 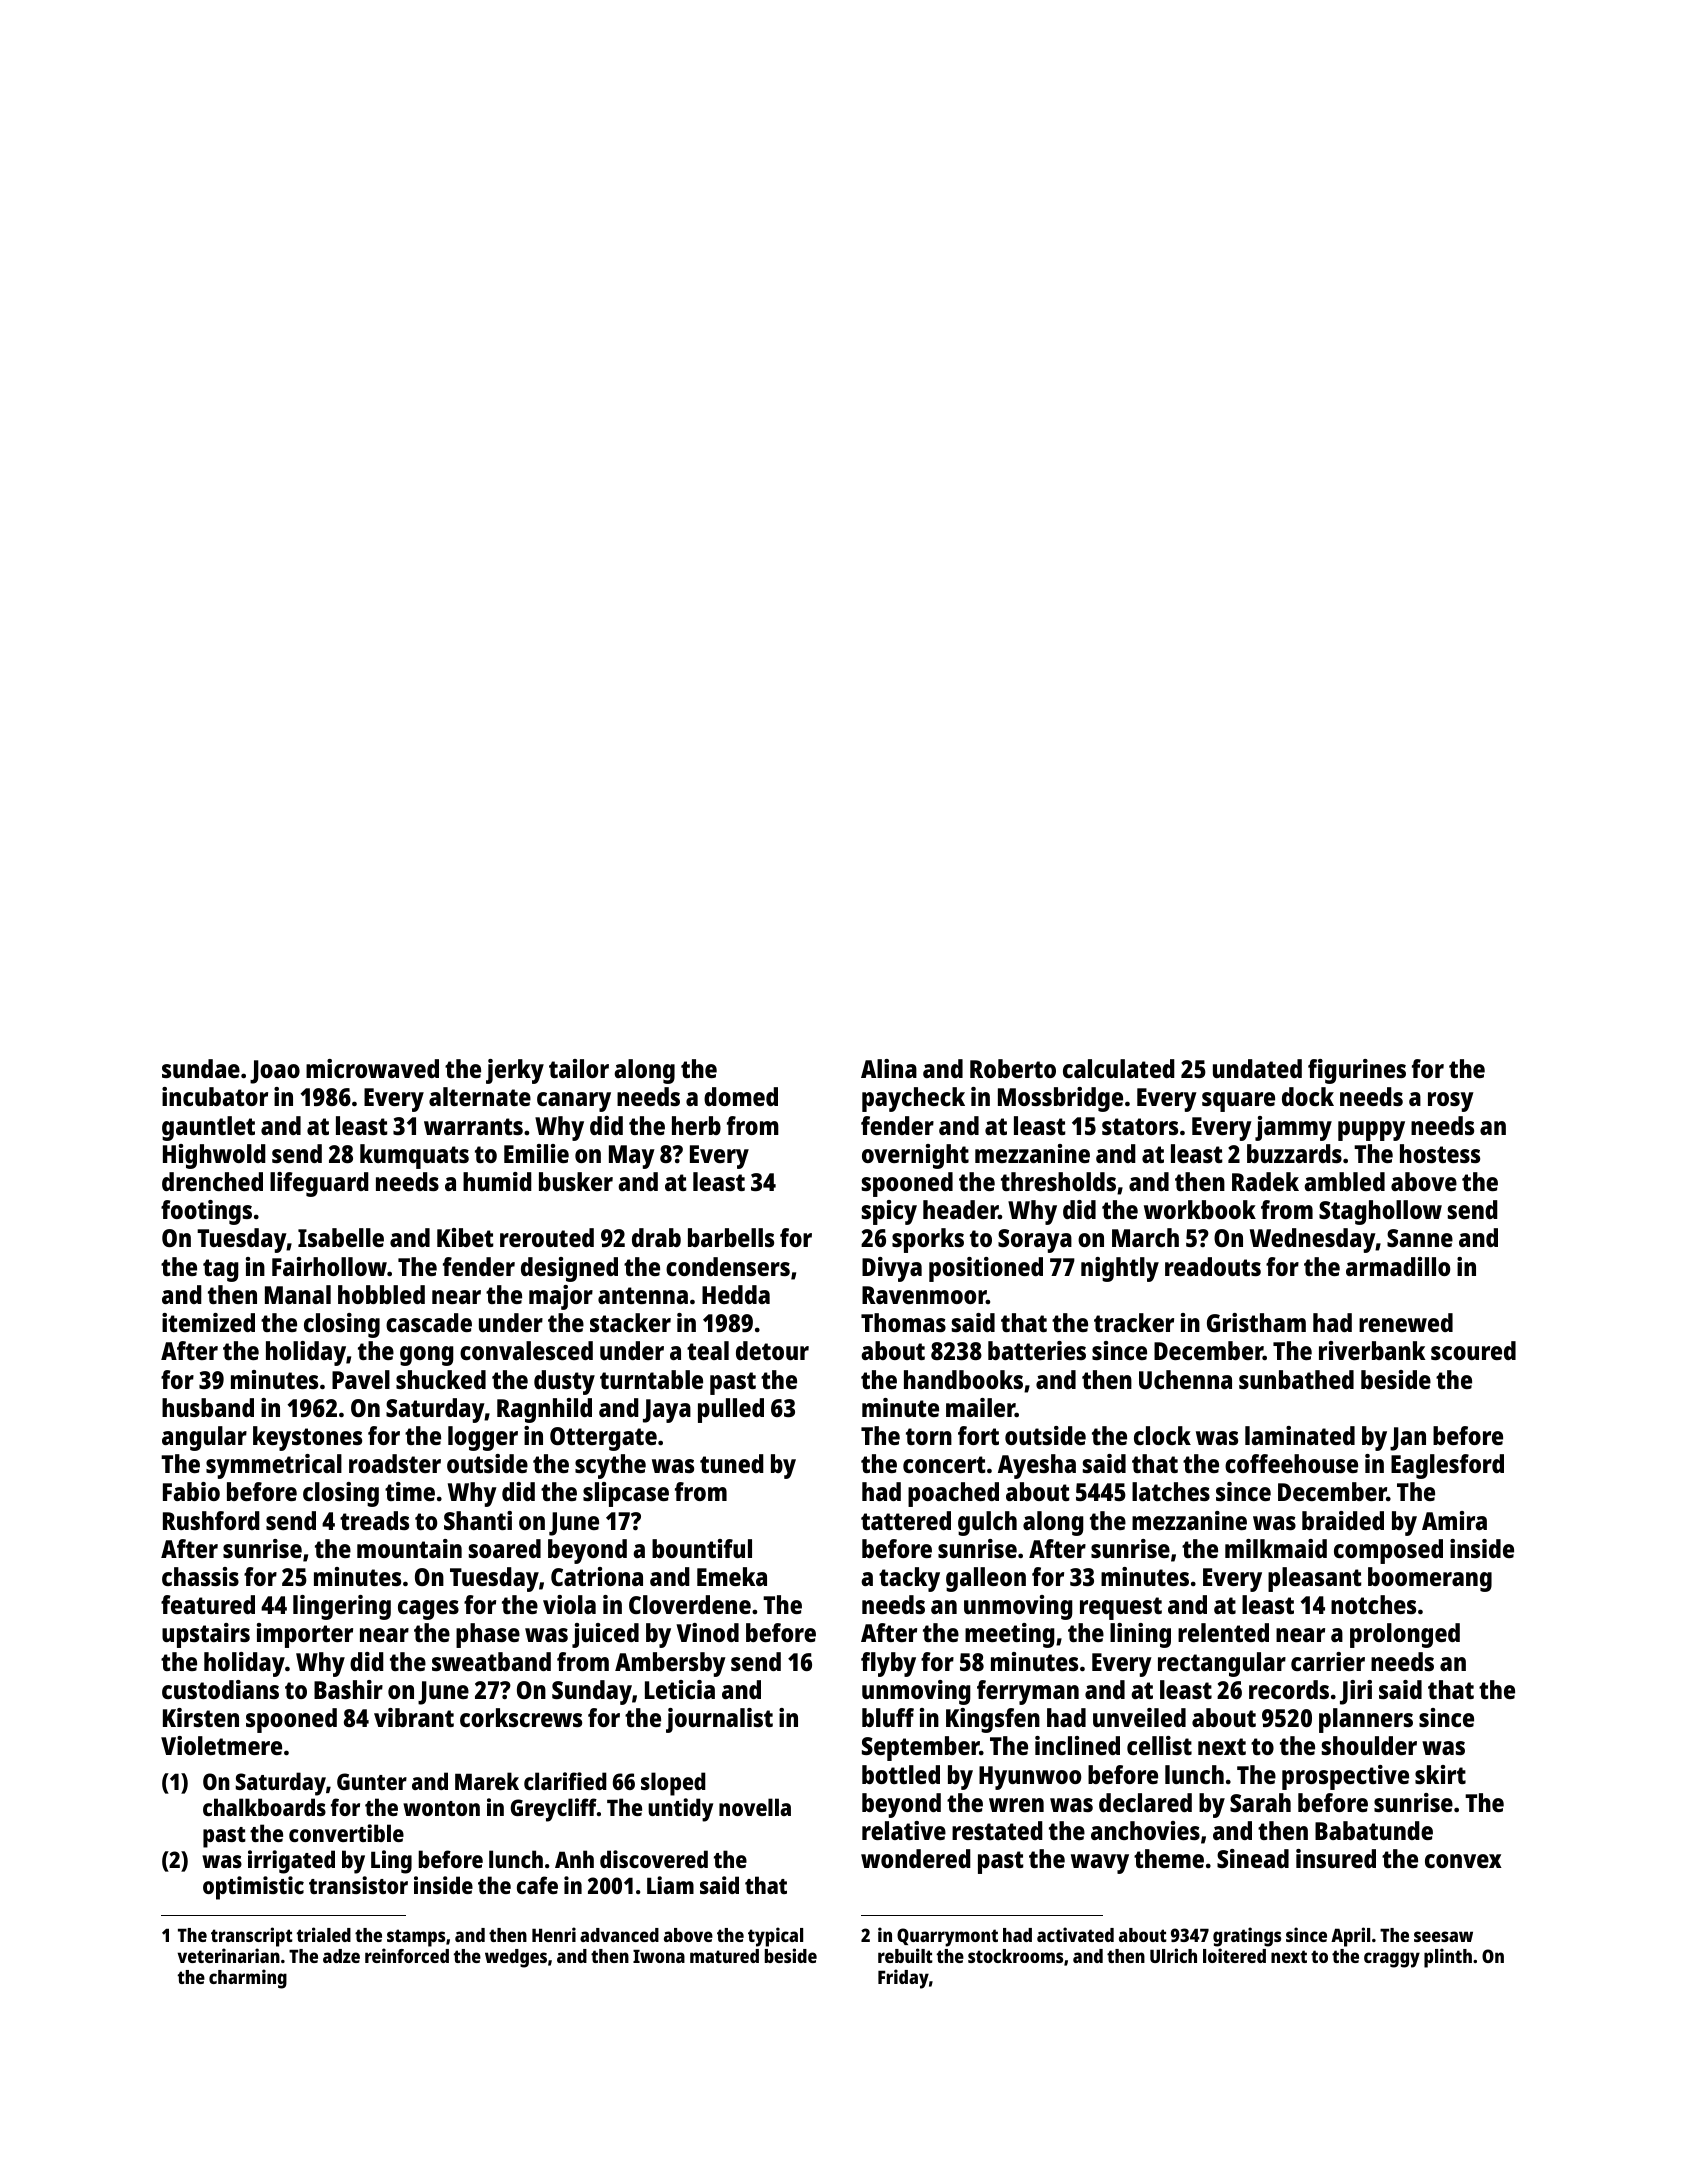 I want to click on declared, so click(x=1145, y=1802).
